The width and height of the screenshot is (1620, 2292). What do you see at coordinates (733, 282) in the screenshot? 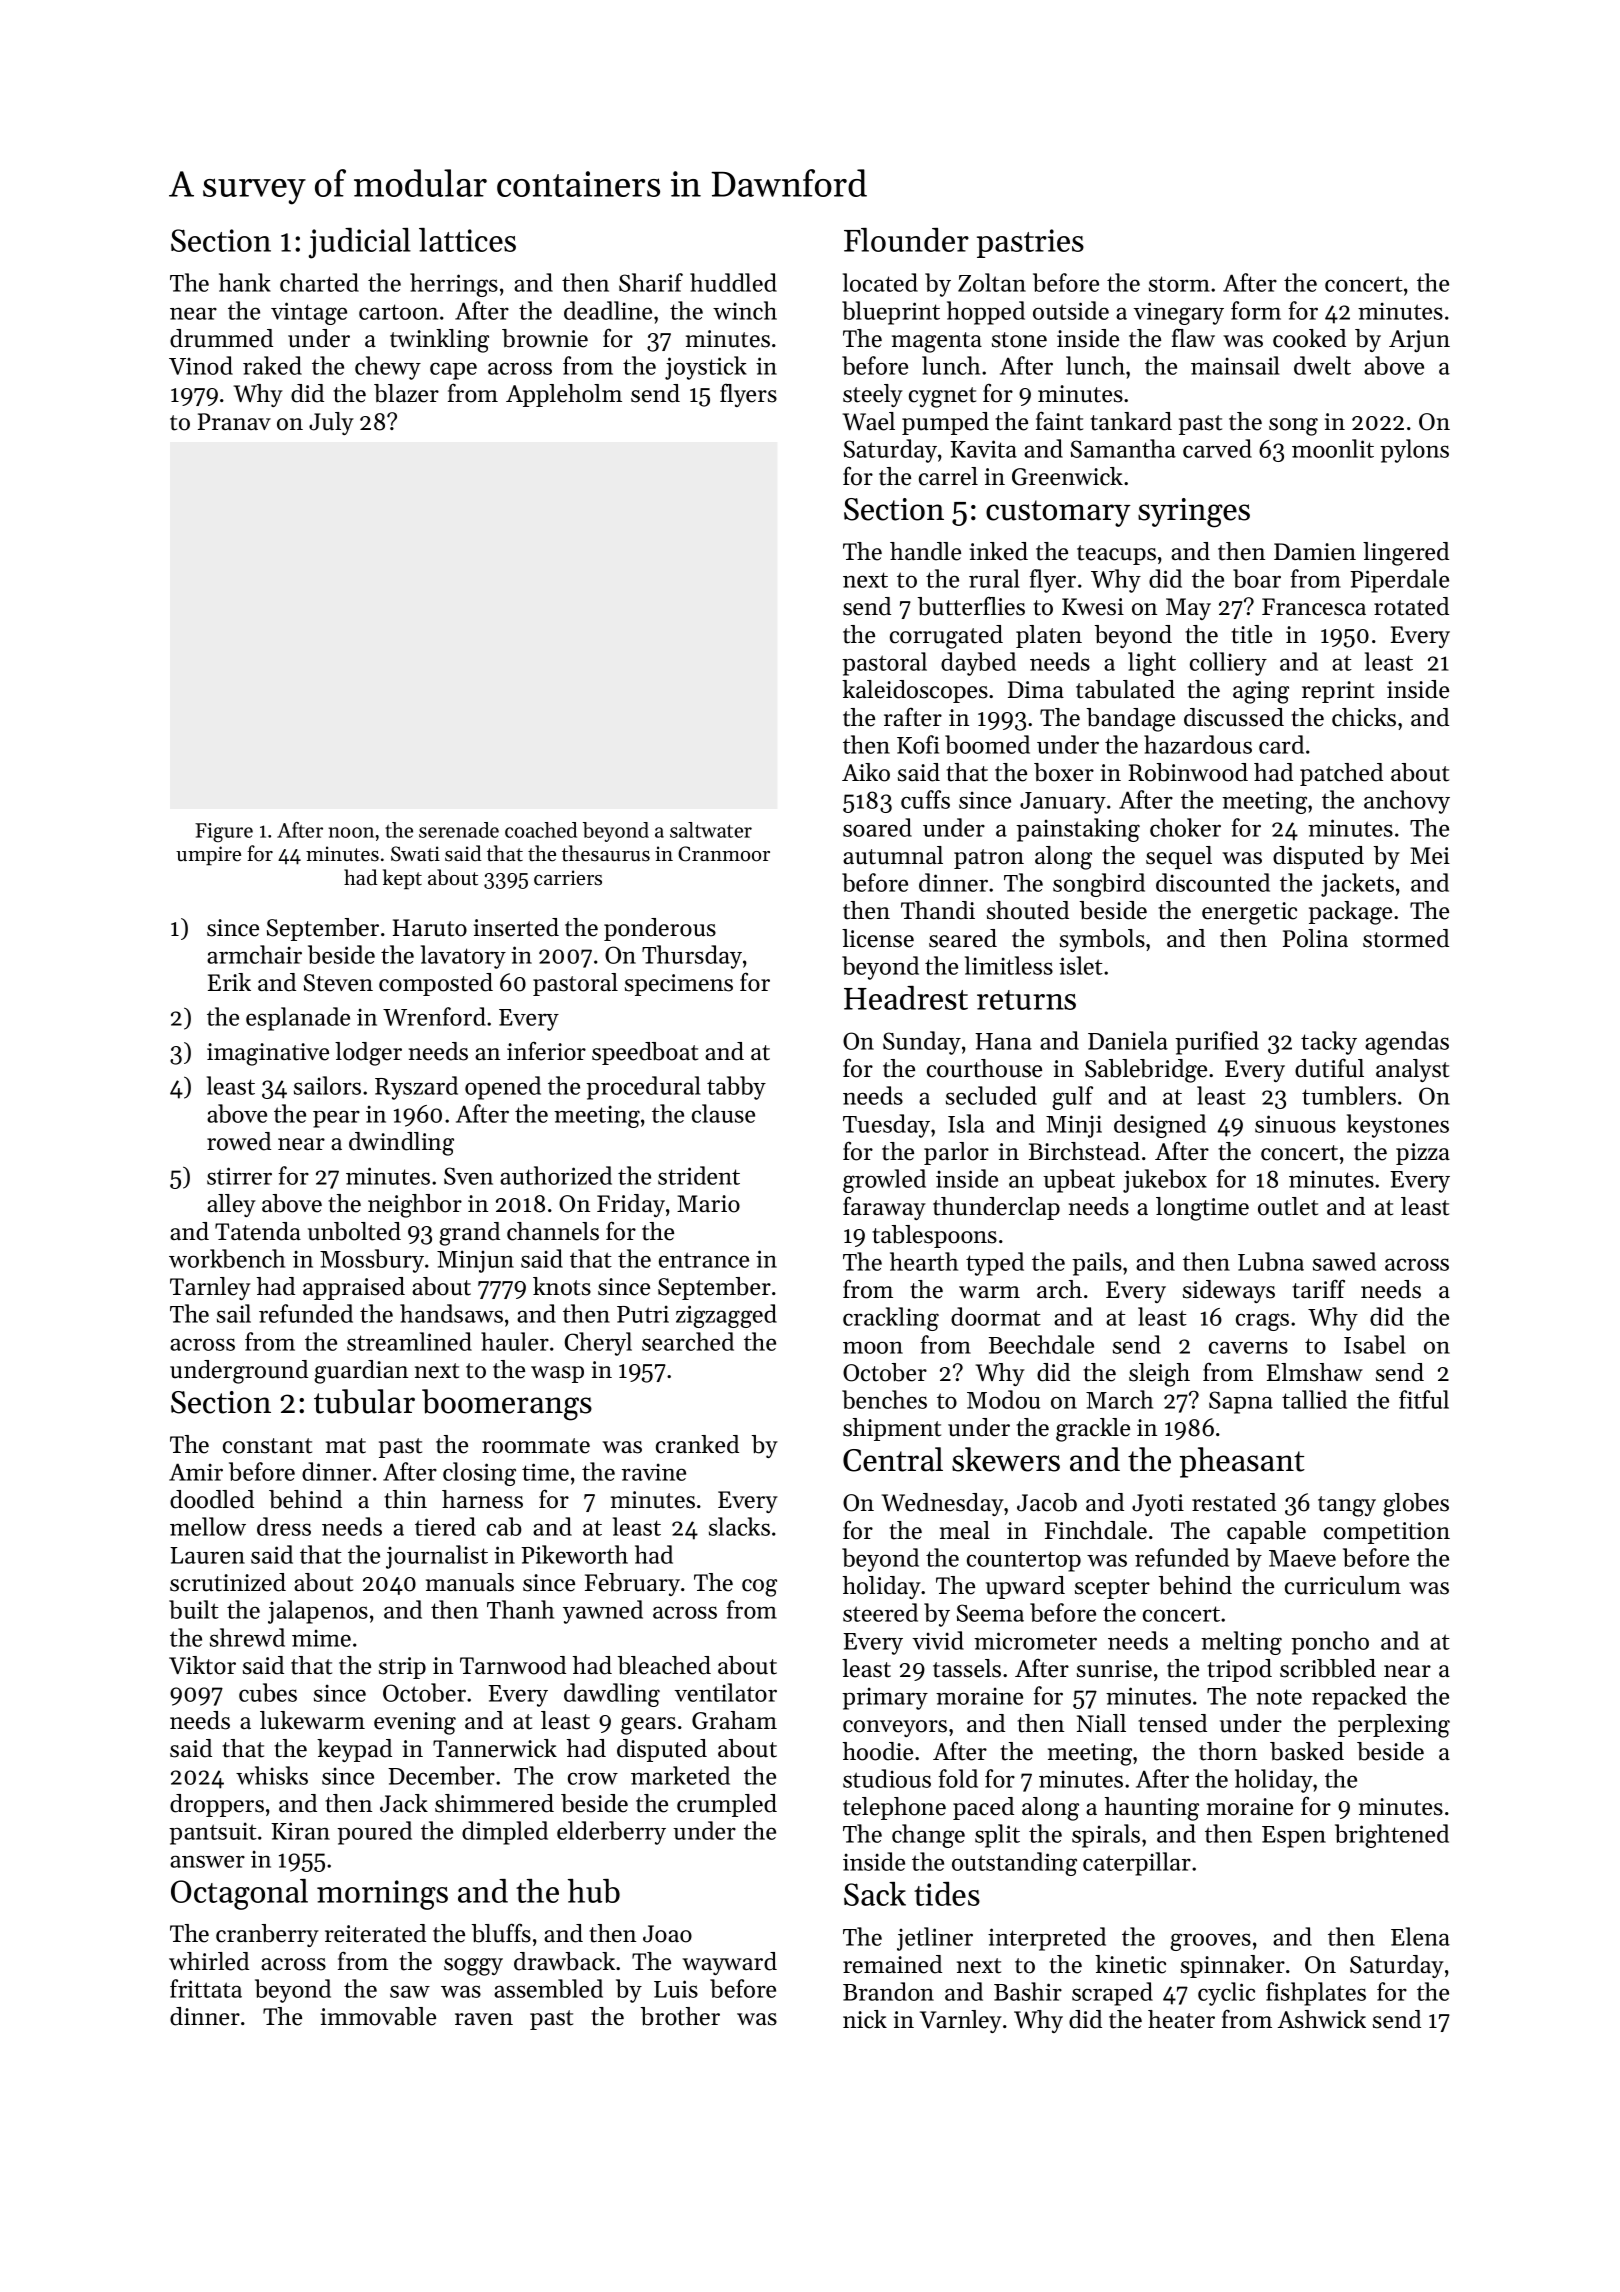
I see `huddled` at bounding box center [733, 282].
